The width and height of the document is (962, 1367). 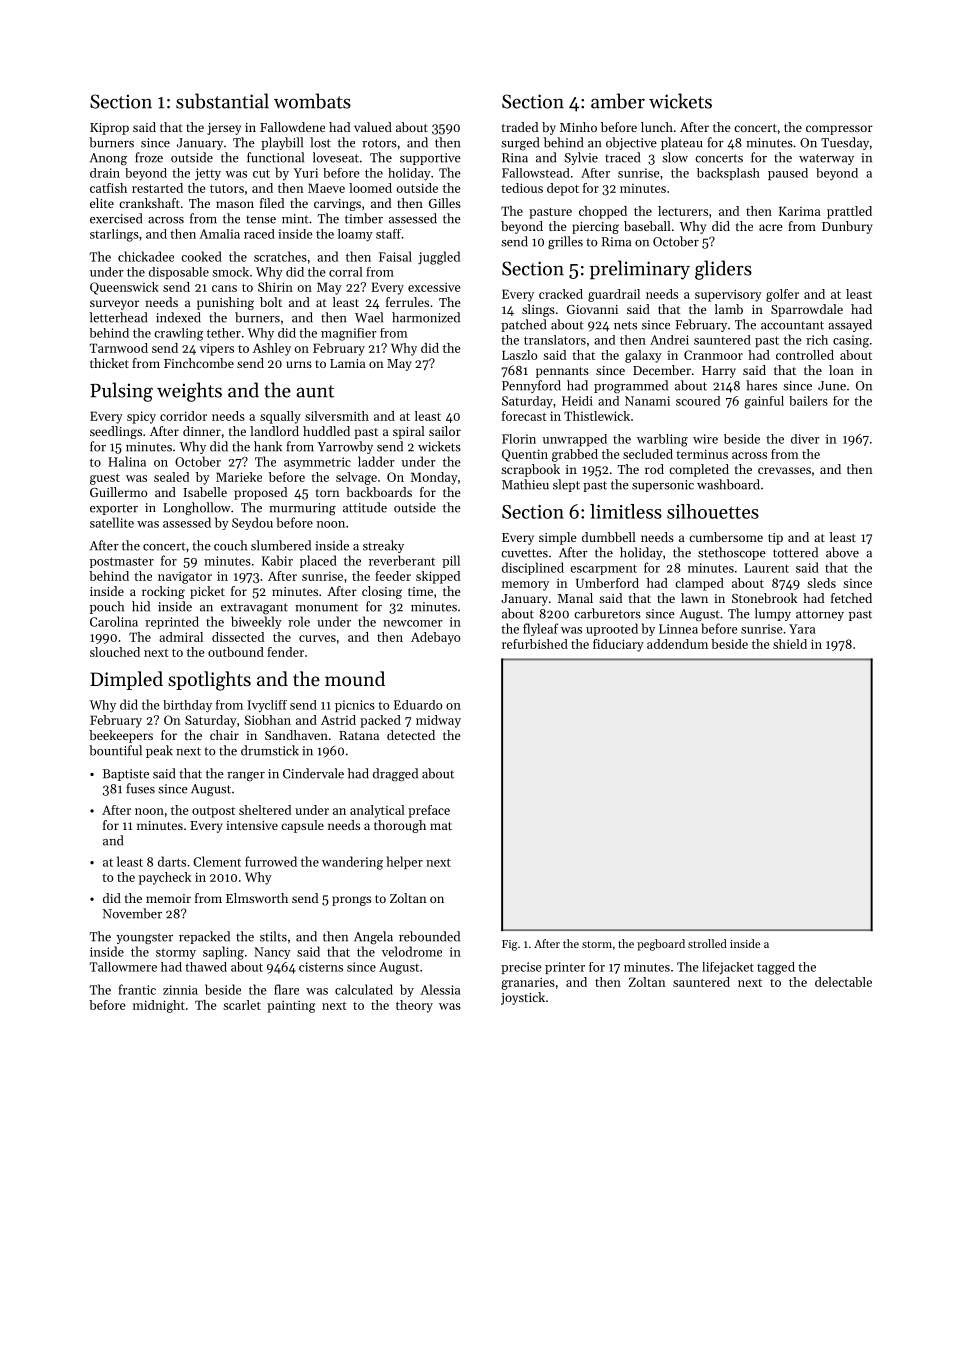 I want to click on November, so click(x=132, y=913).
